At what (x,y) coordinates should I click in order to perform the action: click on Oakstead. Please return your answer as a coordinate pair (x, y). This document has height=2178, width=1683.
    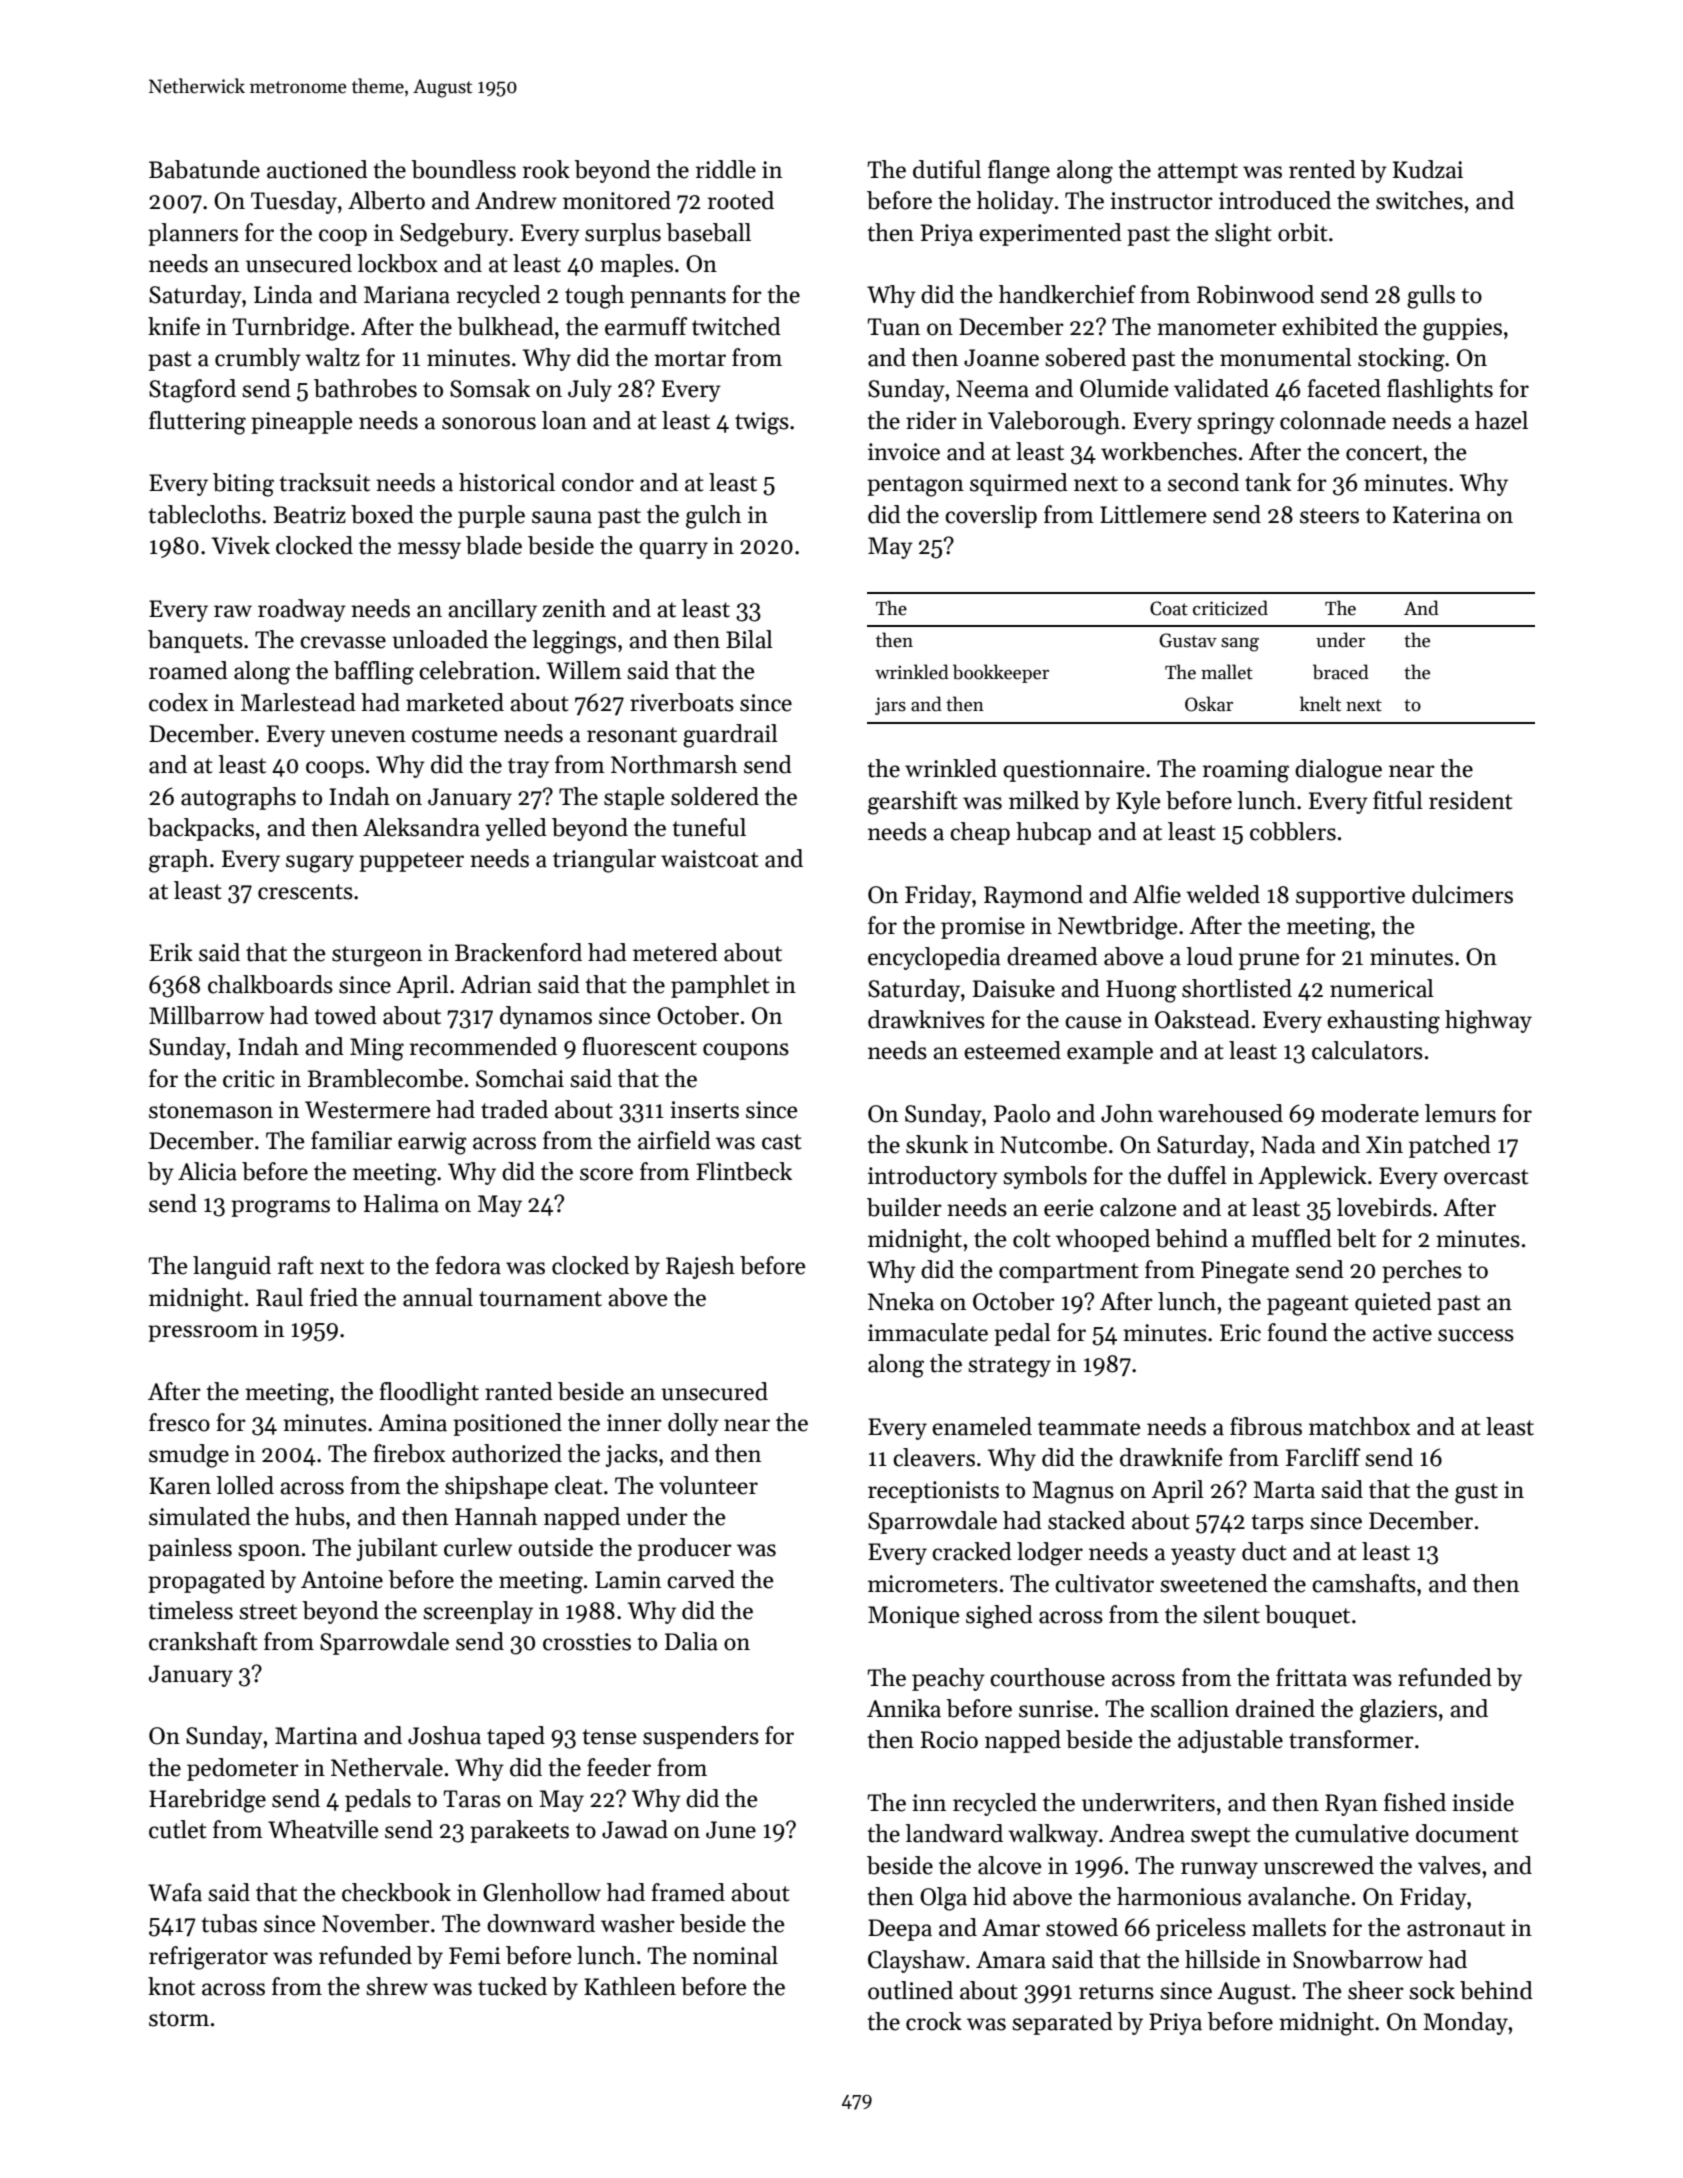
    Looking at the image, I should click on (1202, 1019).
